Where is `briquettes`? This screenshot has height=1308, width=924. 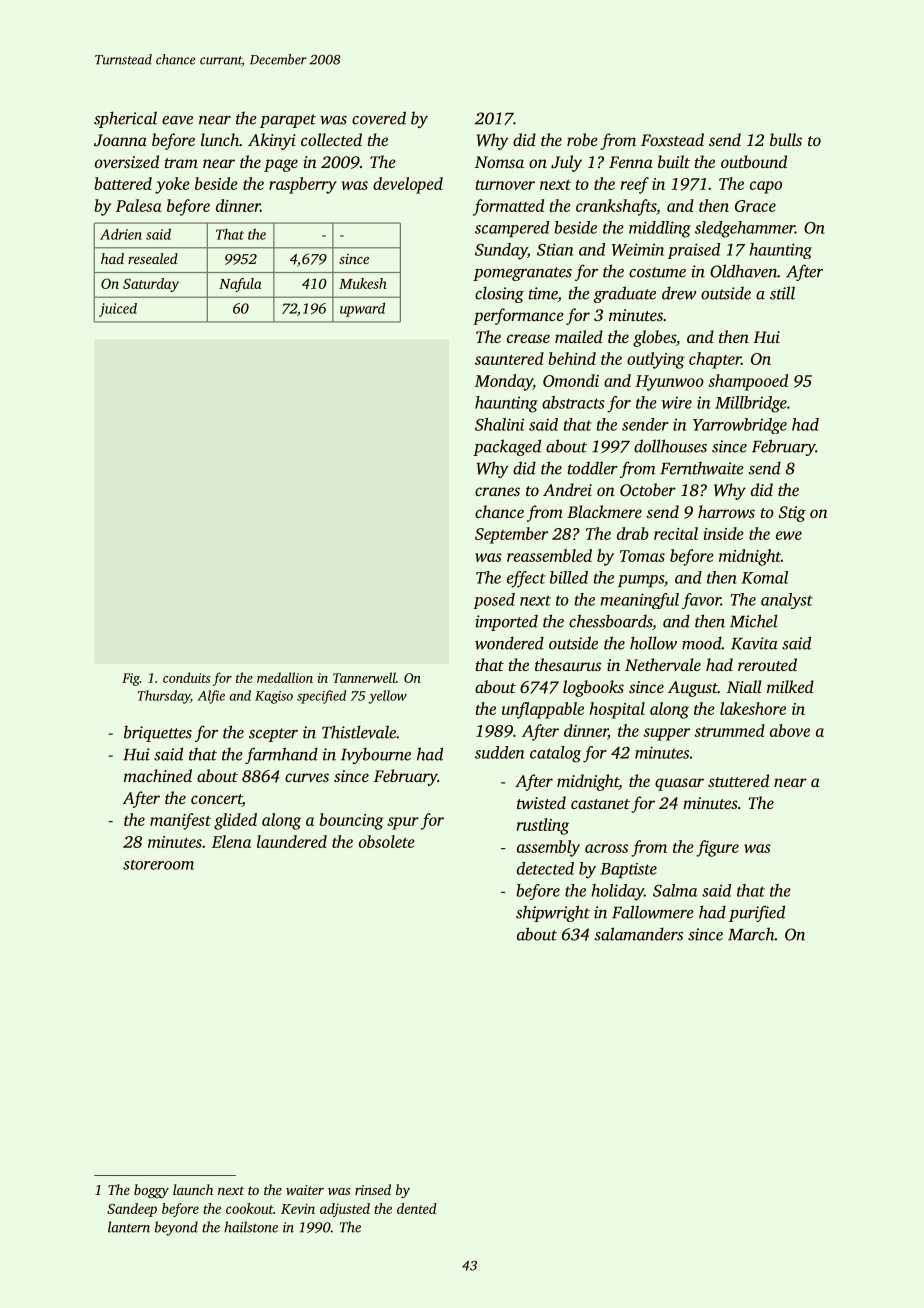 briquettes is located at coordinates (158, 733).
